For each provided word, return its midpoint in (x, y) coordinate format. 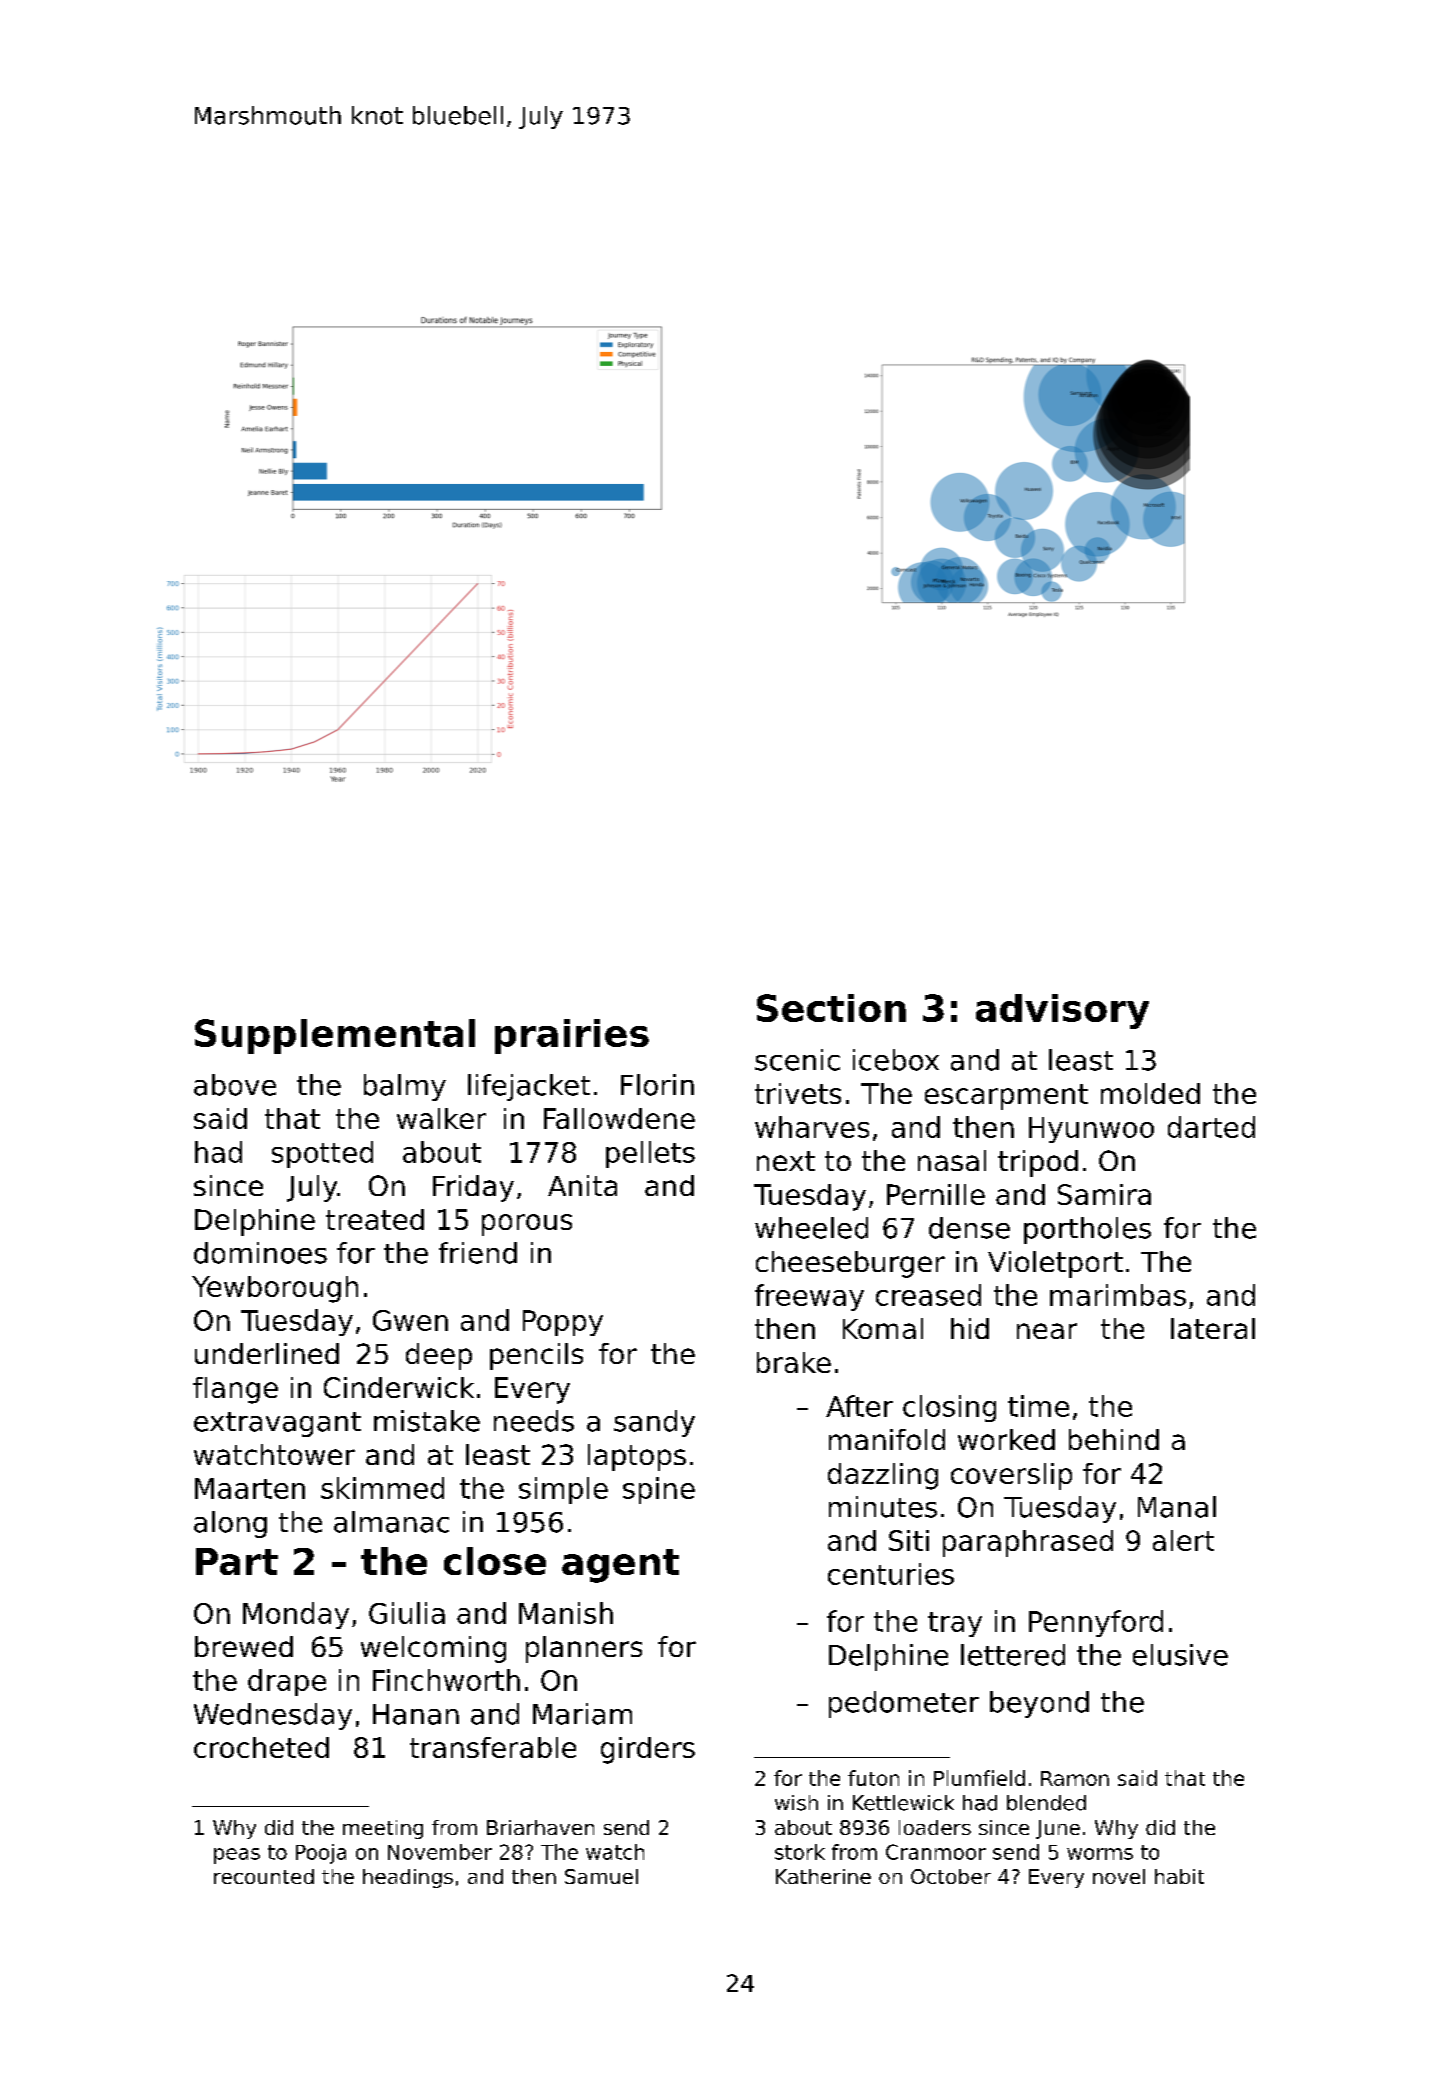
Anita (582, 1185)
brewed (244, 1646)
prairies (572, 1036)
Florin (657, 1085)
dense (969, 1228)
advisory (1062, 1011)
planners (584, 1649)
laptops (637, 1457)
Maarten (250, 1488)
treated (375, 1219)
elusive (1180, 1655)
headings (408, 1878)
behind (1114, 1439)
